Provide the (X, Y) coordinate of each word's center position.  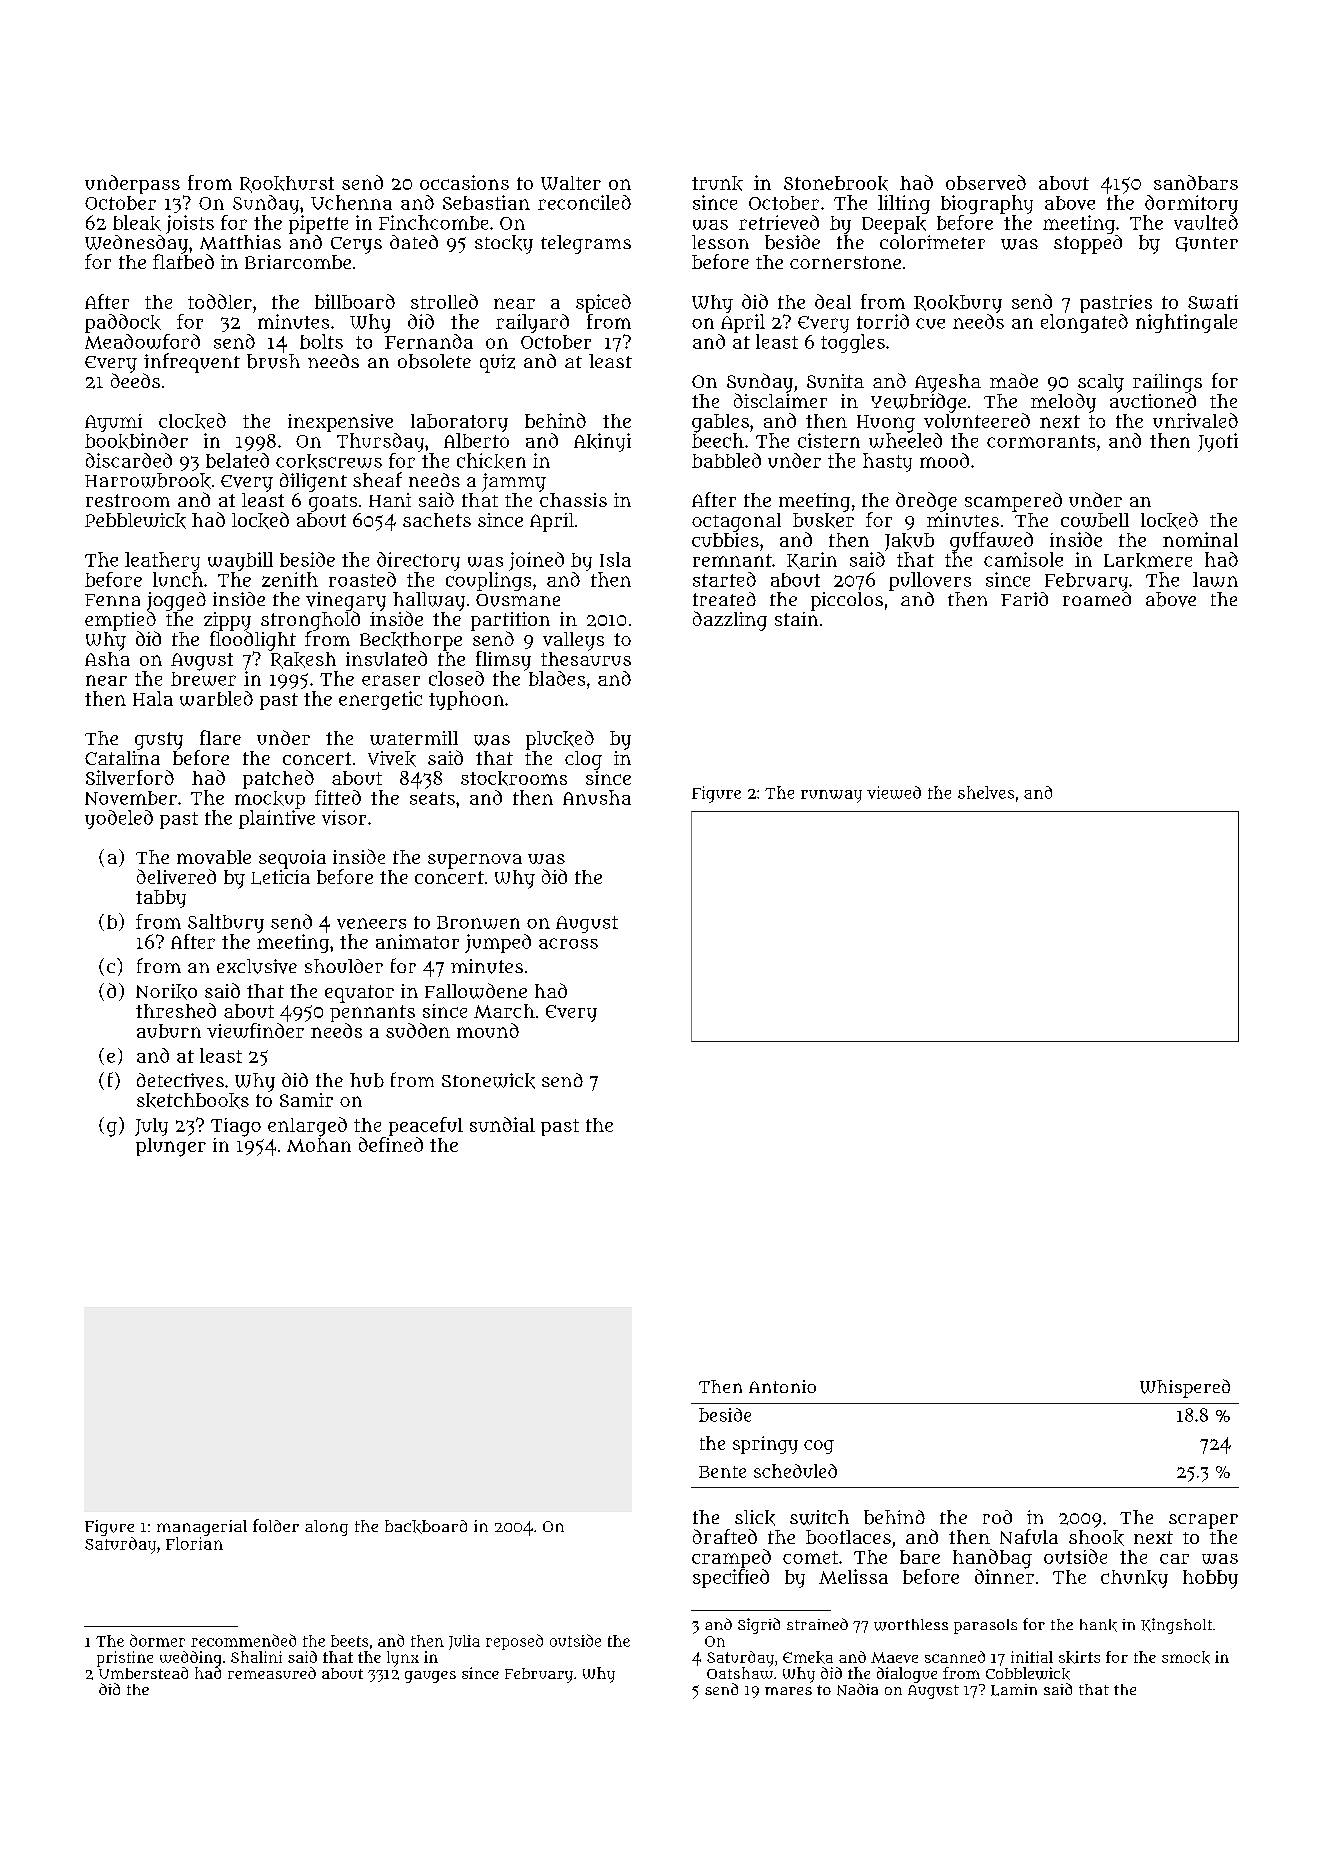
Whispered (1185, 1388)
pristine (125, 1659)
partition (510, 621)
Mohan (319, 1145)
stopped (1088, 244)
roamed (1097, 599)
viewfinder (255, 1030)
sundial (502, 1124)
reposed (514, 1642)
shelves (986, 792)
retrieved (779, 222)
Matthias (240, 242)
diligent (313, 482)
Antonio (782, 1386)
